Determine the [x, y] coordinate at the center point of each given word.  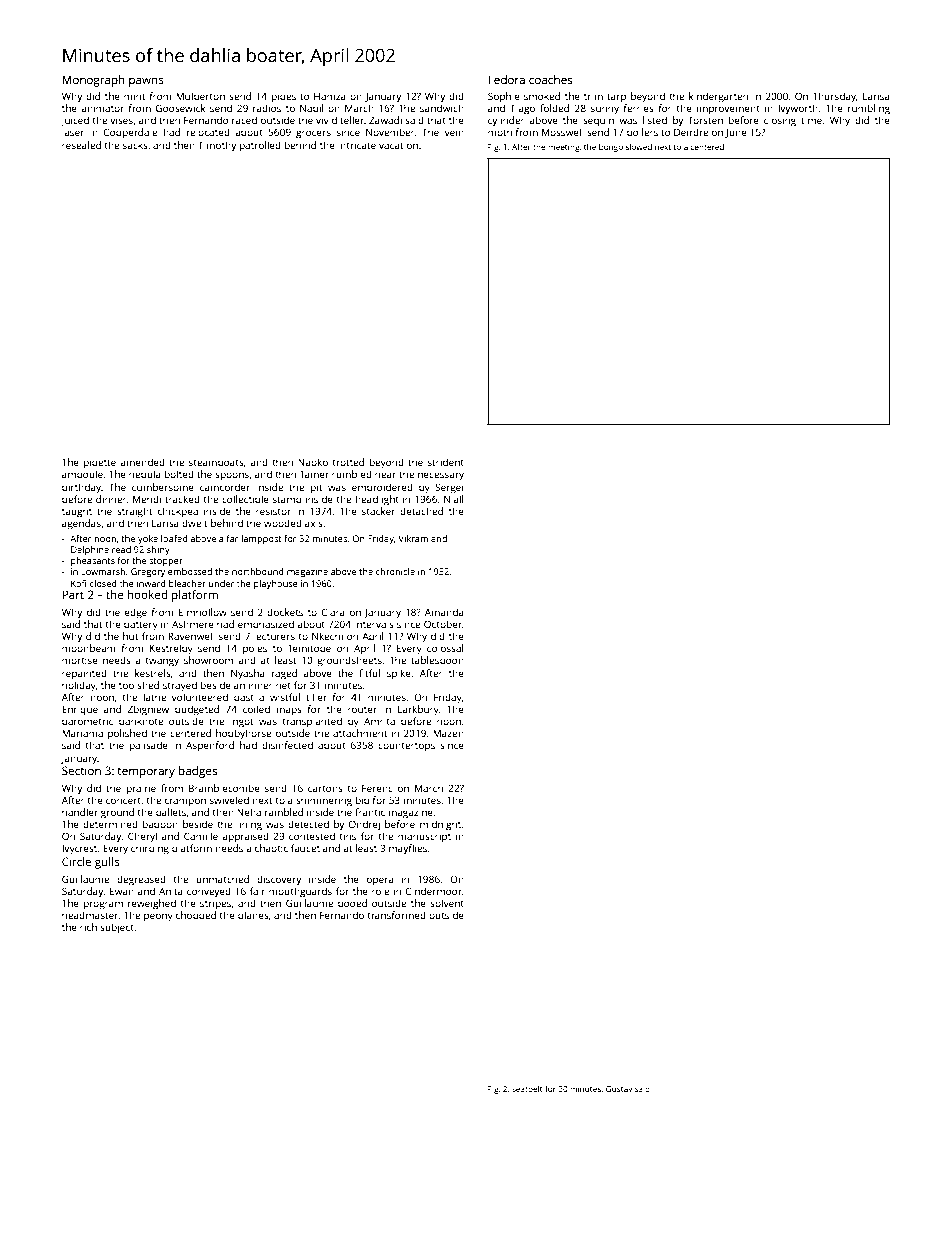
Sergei [449, 488]
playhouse [276, 584]
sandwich [442, 108]
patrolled [260, 146]
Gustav [619, 1089]
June [736, 133]
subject [117, 928]
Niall [453, 499]
